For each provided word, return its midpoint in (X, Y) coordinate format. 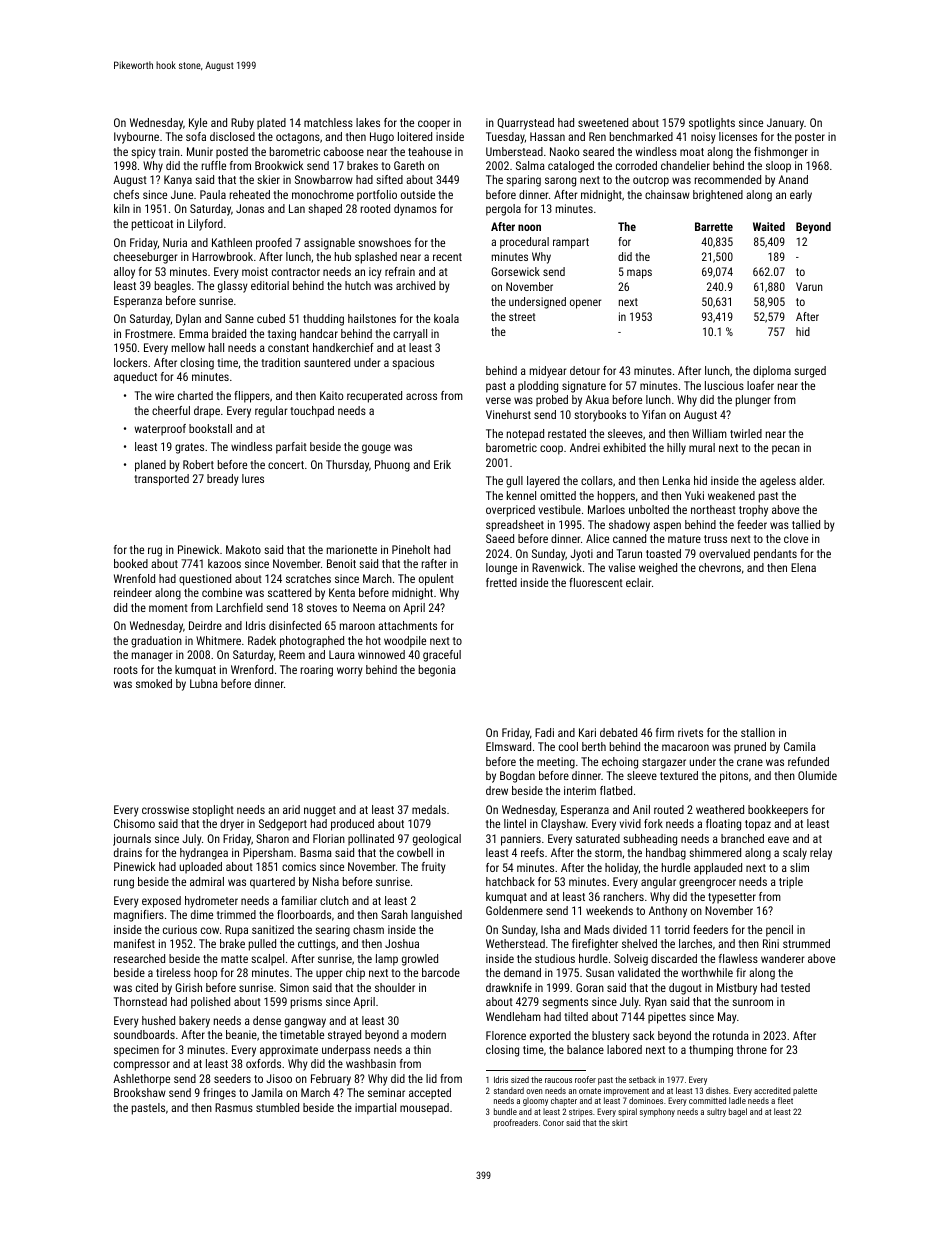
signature (584, 387)
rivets (690, 732)
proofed (274, 244)
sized (520, 1079)
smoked (154, 683)
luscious (724, 385)
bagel (738, 1112)
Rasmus (234, 1107)
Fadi (544, 732)
